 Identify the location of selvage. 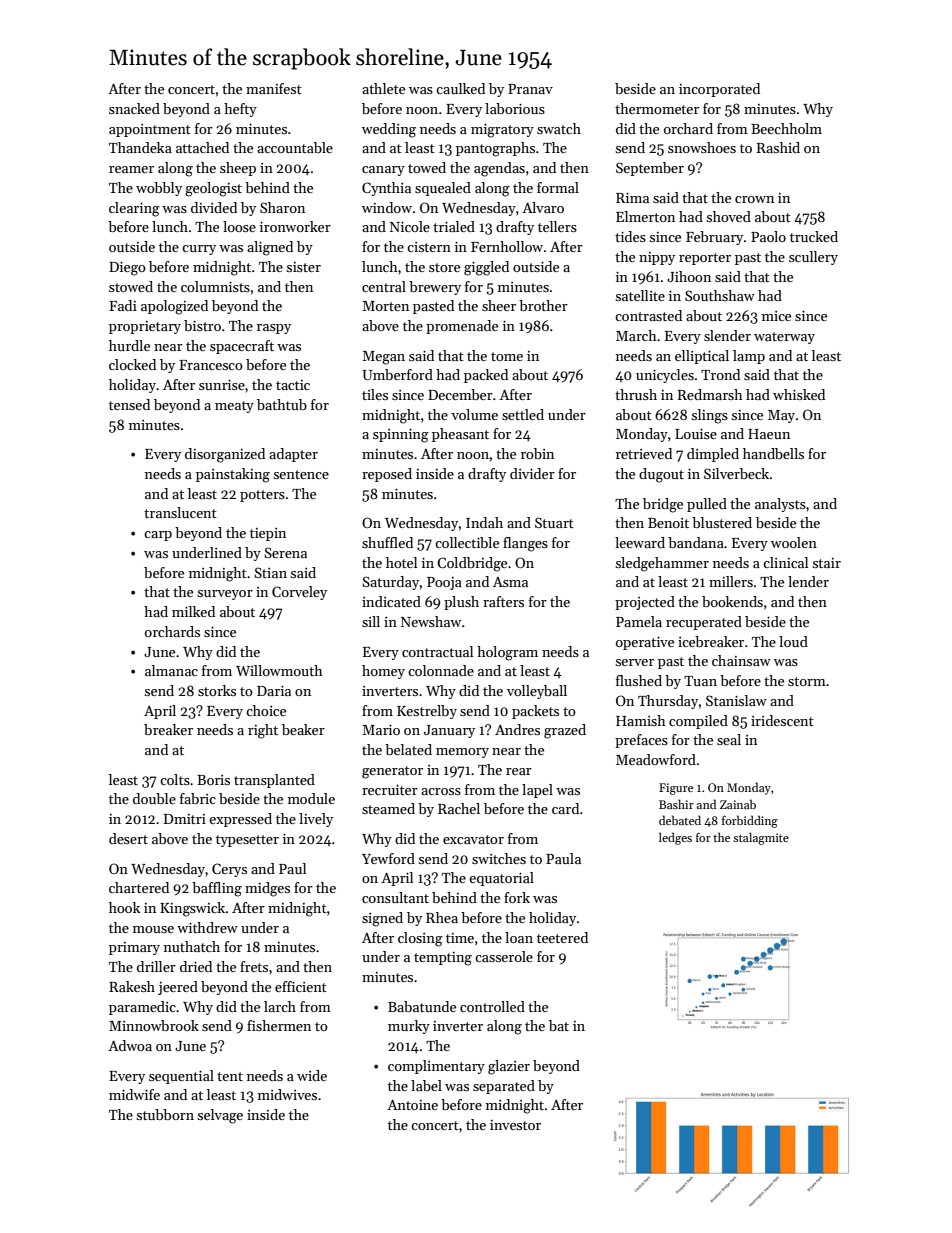
(220, 1116).
